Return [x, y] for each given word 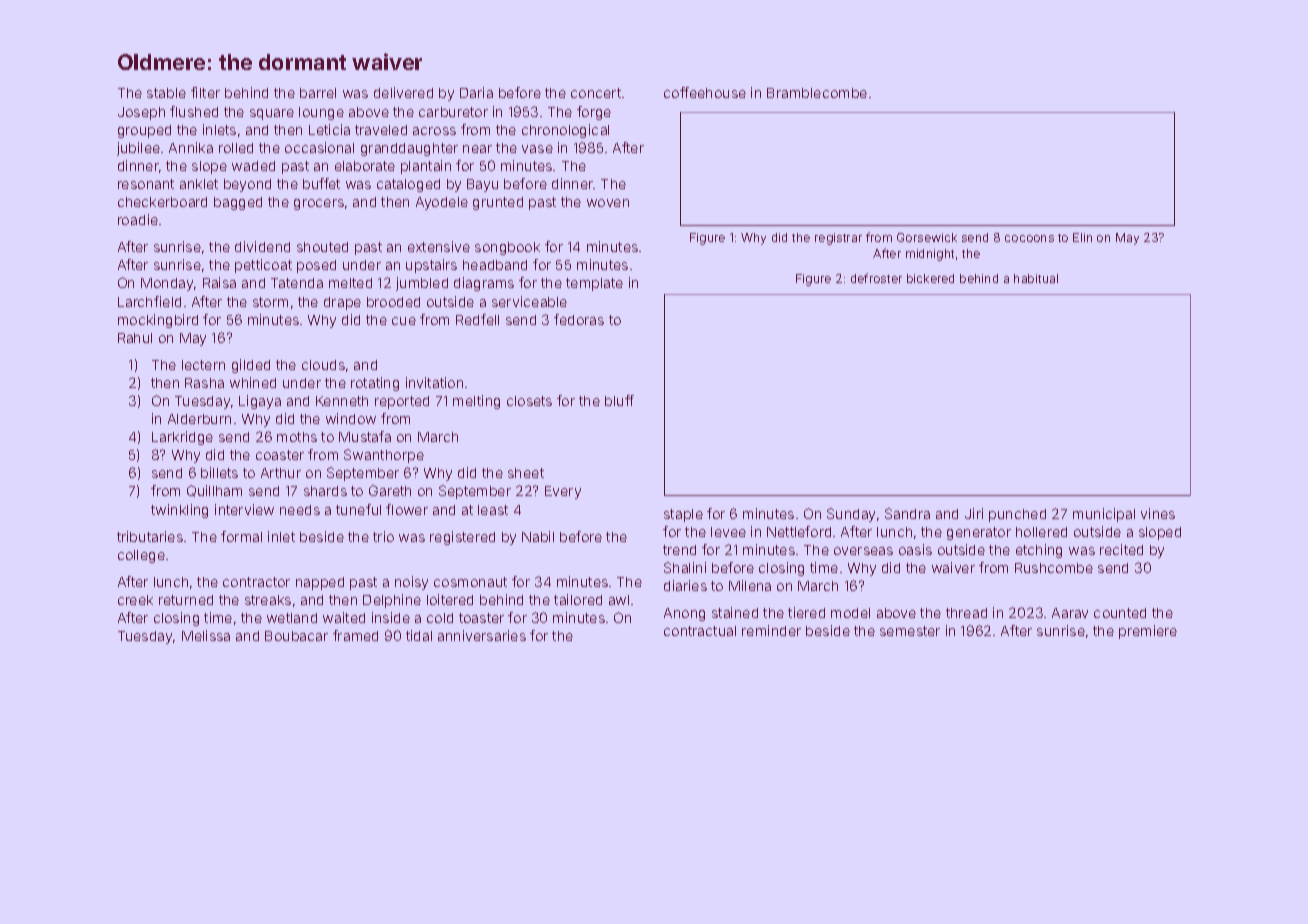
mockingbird [158, 321]
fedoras [579, 319]
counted [1120, 613]
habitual [1036, 278]
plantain [426, 167]
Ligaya [260, 402]
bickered [930, 278]
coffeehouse [705, 92]
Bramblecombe [817, 93]
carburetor [453, 112]
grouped [144, 131]
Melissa [206, 635]
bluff [619, 400]
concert [596, 93]
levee [728, 532]
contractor [256, 582]
